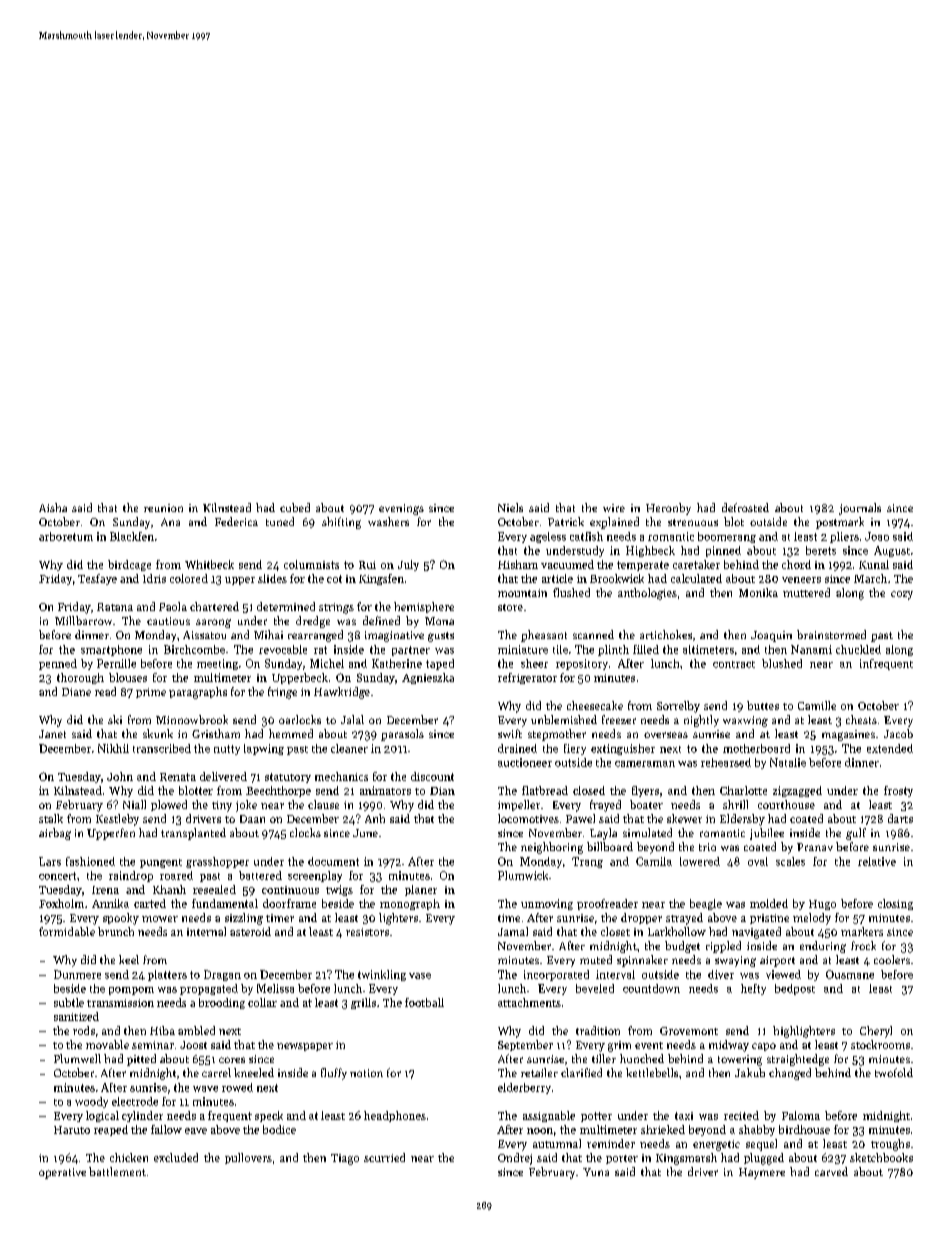 Image resolution: width=952 pixels, height=1233 pixels. Describe the element at coordinates (557, 735) in the screenshot. I see `stepmother` at that location.
